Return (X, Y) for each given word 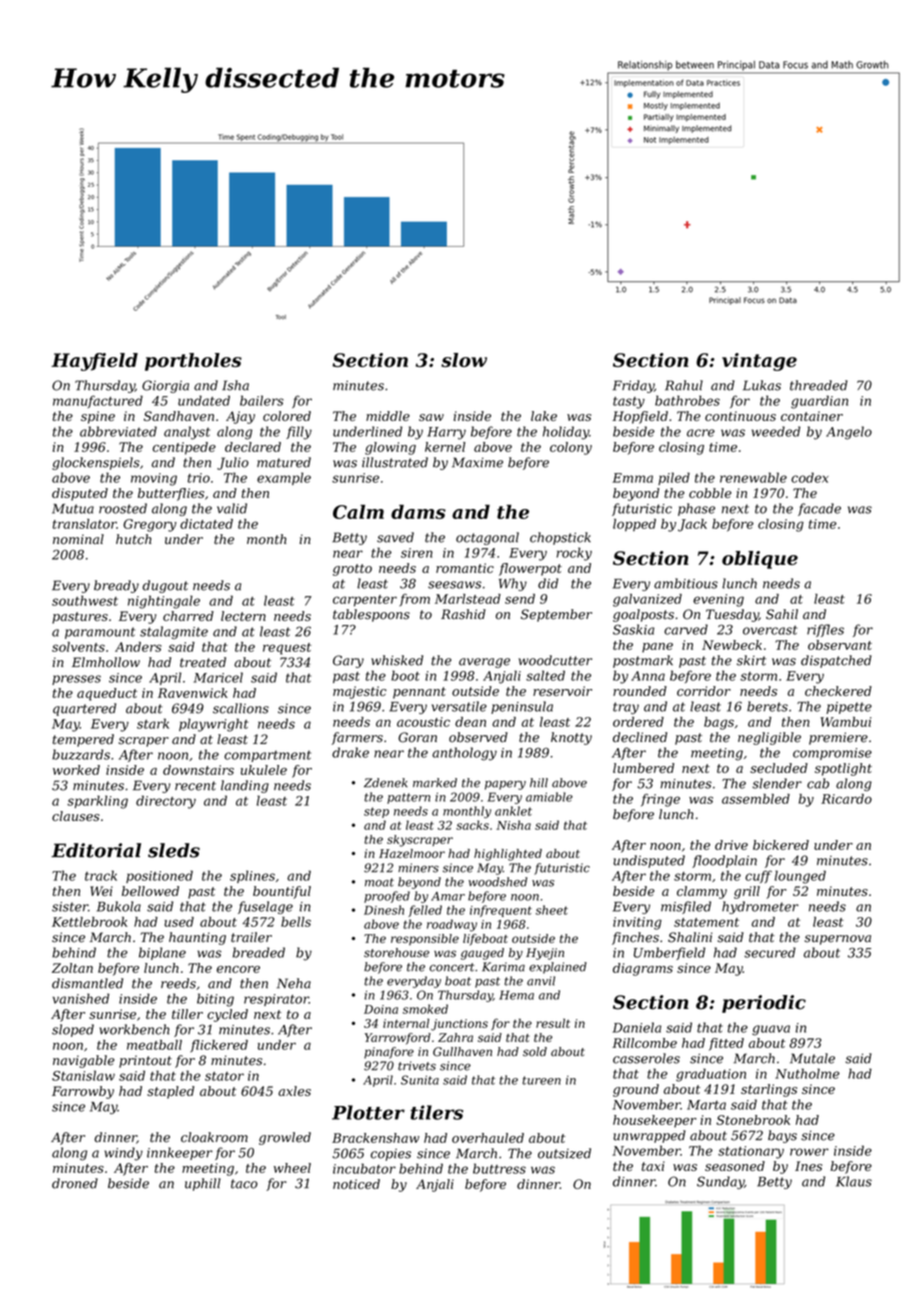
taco (244, 1184)
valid (232, 508)
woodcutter (555, 660)
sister (70, 907)
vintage (759, 362)
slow (464, 360)
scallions (241, 708)
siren (417, 553)
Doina (381, 1009)
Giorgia (165, 386)
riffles (825, 630)
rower (809, 1152)
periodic (764, 1004)
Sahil (782, 614)
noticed (356, 1184)
